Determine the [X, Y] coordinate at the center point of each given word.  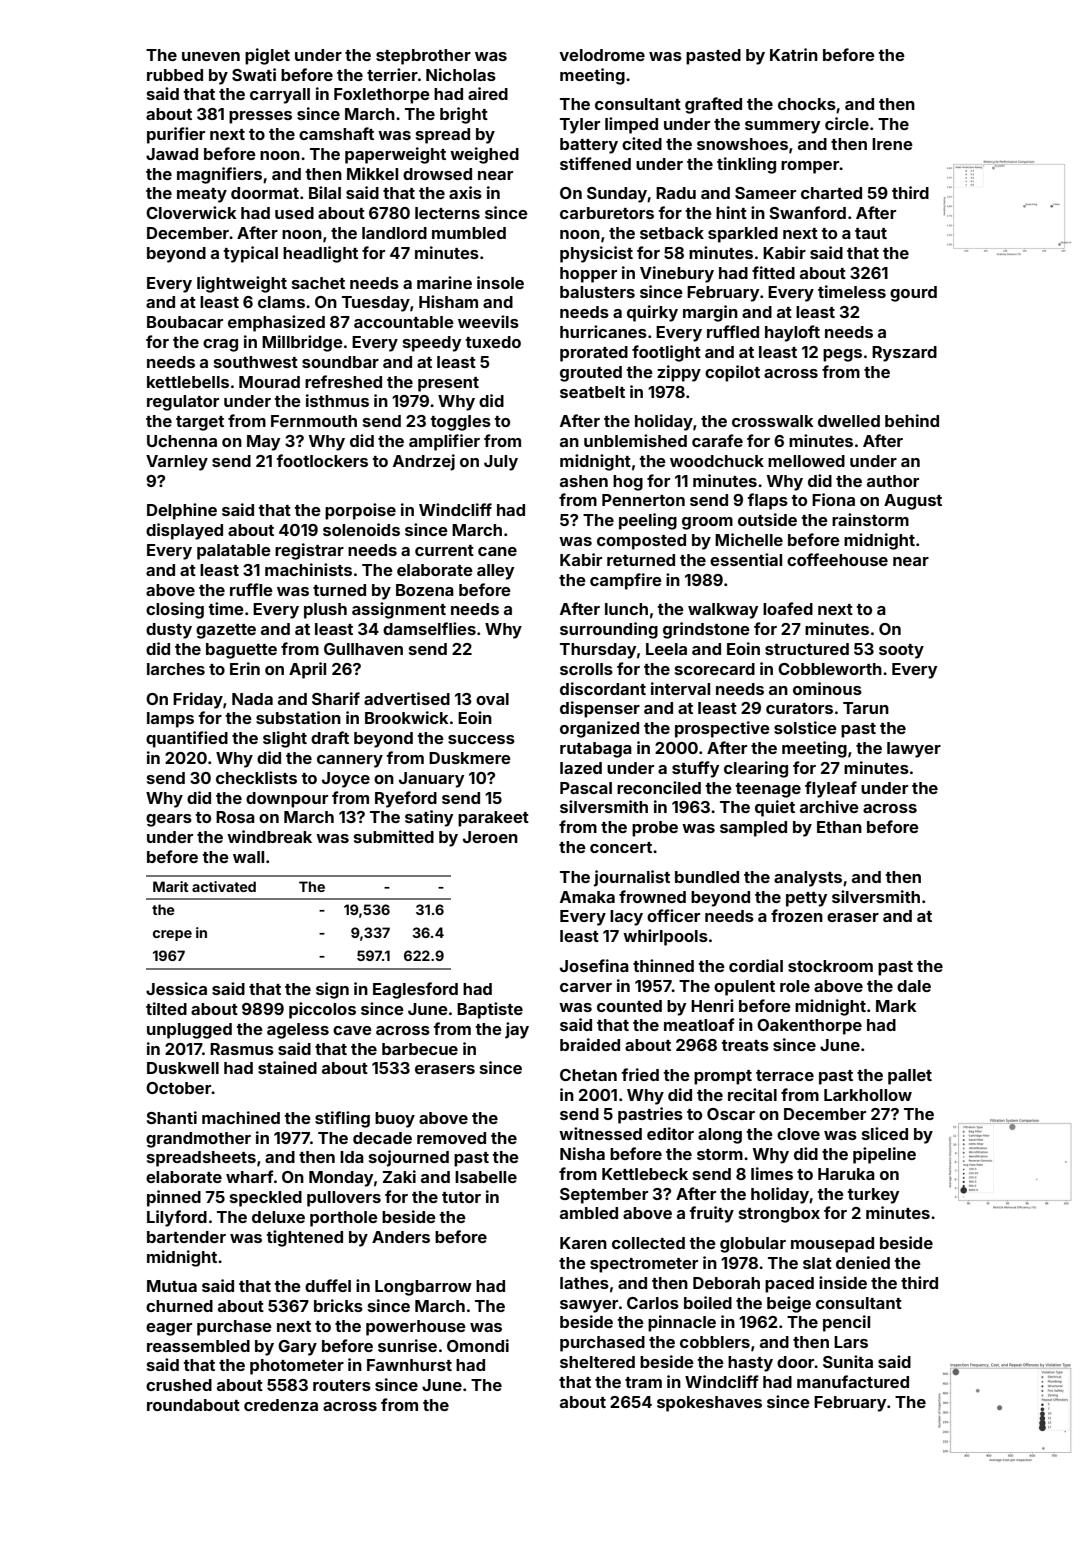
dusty [169, 631]
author [893, 481]
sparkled [743, 235]
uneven [211, 56]
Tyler [580, 126]
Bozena [425, 590]
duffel [328, 1285]
